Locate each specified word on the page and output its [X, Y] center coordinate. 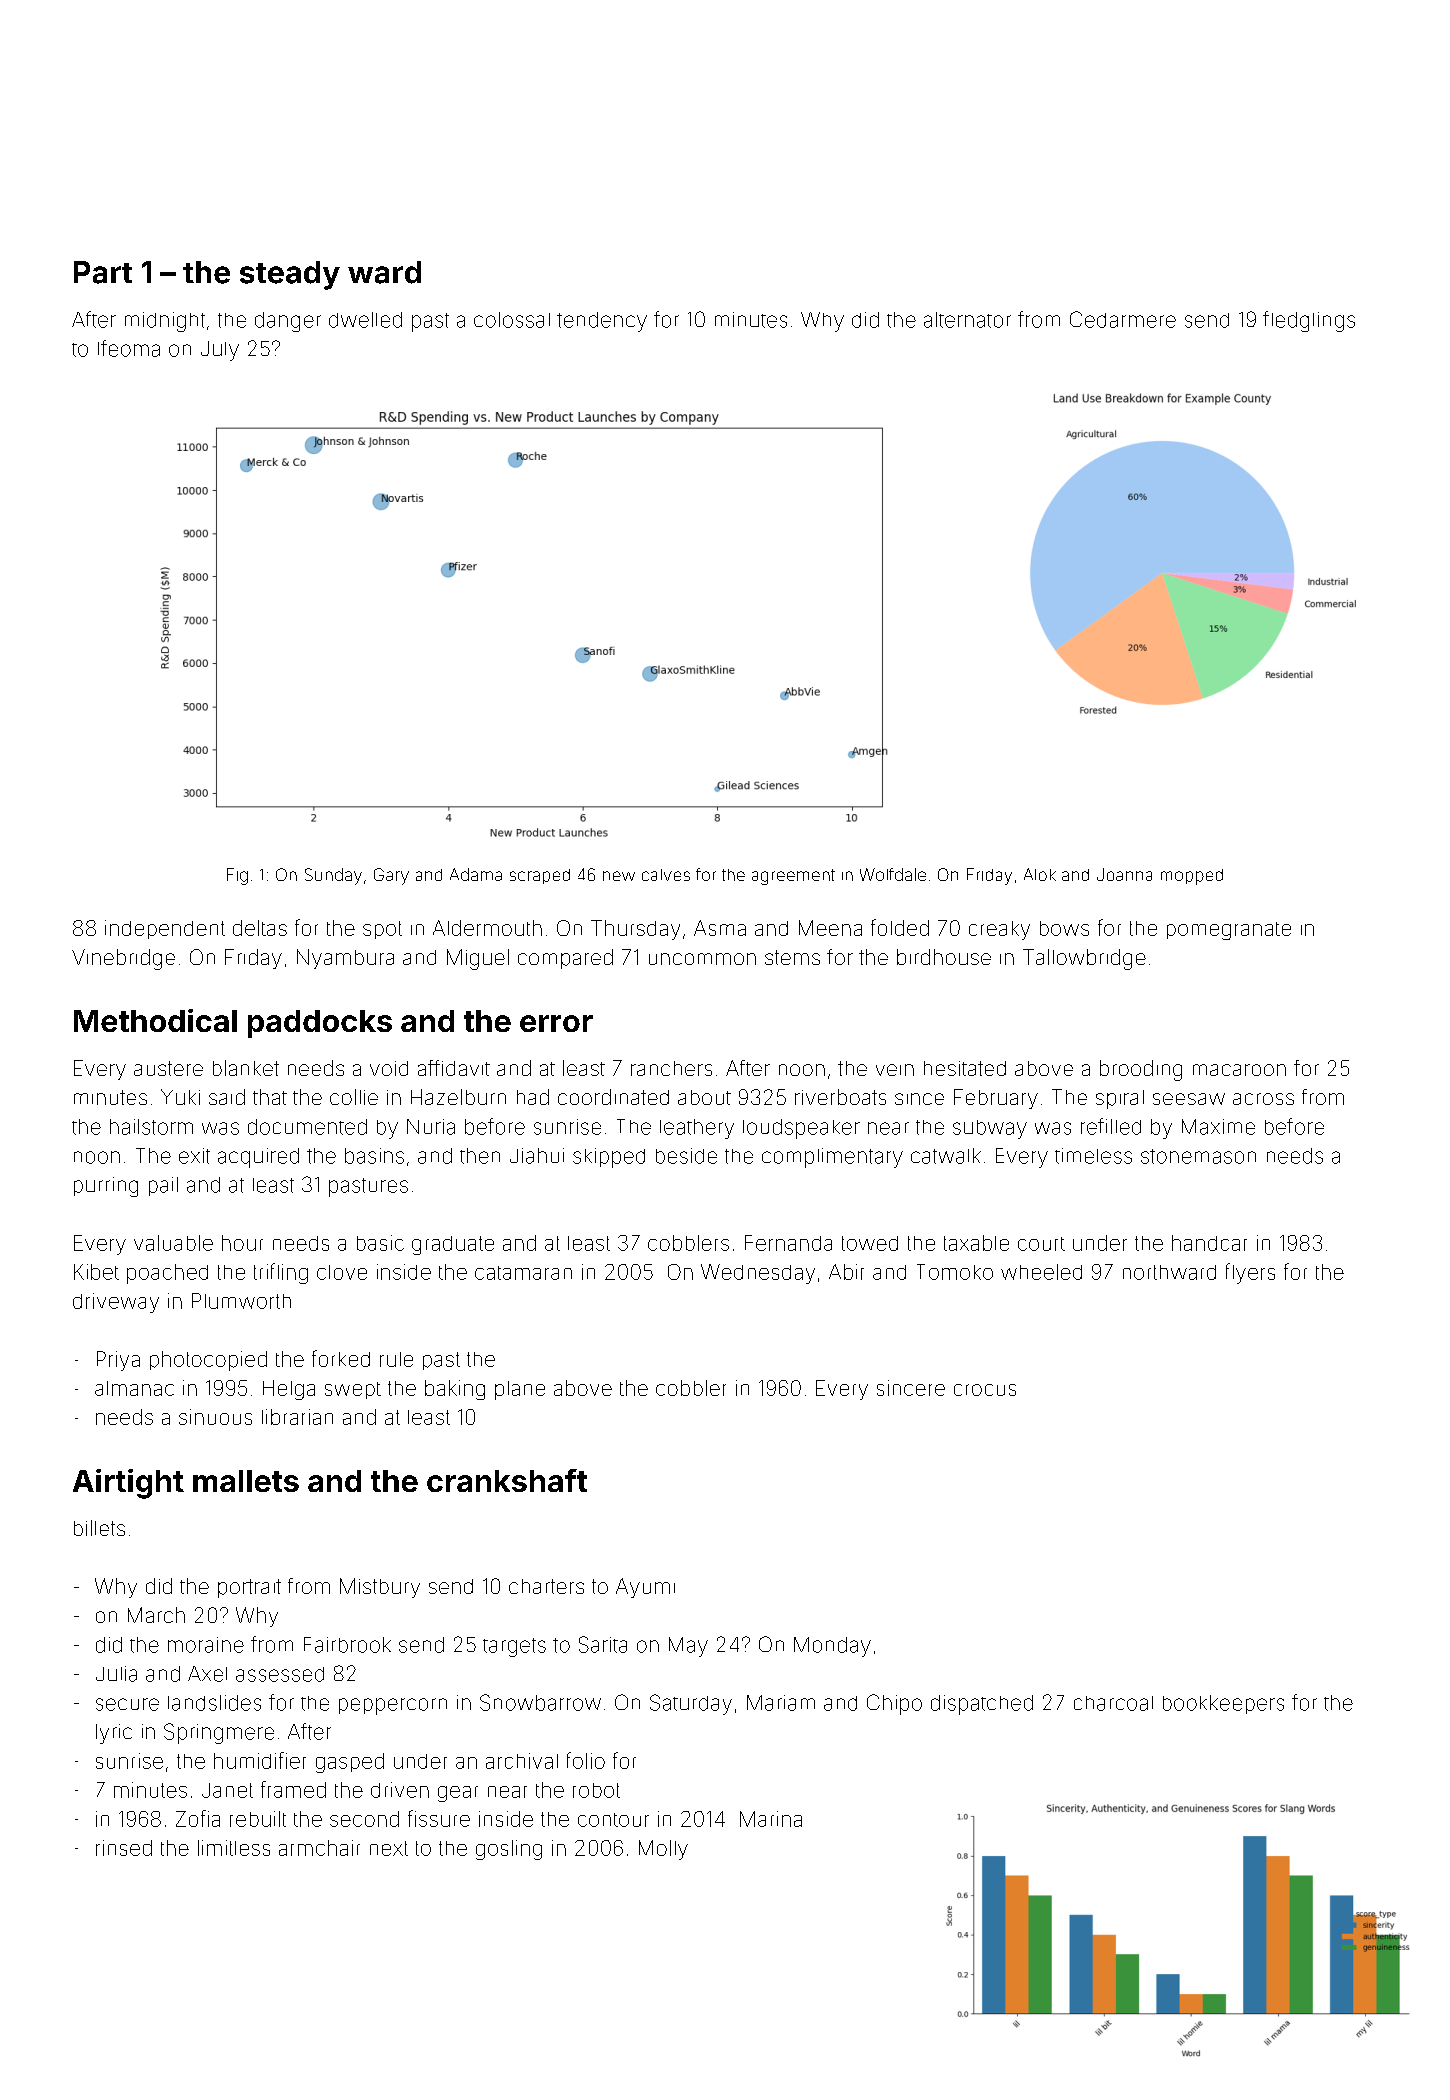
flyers [1250, 1273]
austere [168, 1068]
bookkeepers [1223, 1704]
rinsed [124, 1848]
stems [792, 957]
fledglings [1309, 321]
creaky [999, 930]
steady [290, 275]
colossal [512, 320]
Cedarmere [1123, 319]
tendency [602, 322]
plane [520, 1390]
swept [353, 1390]
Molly [663, 1850]
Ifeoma [129, 348]
